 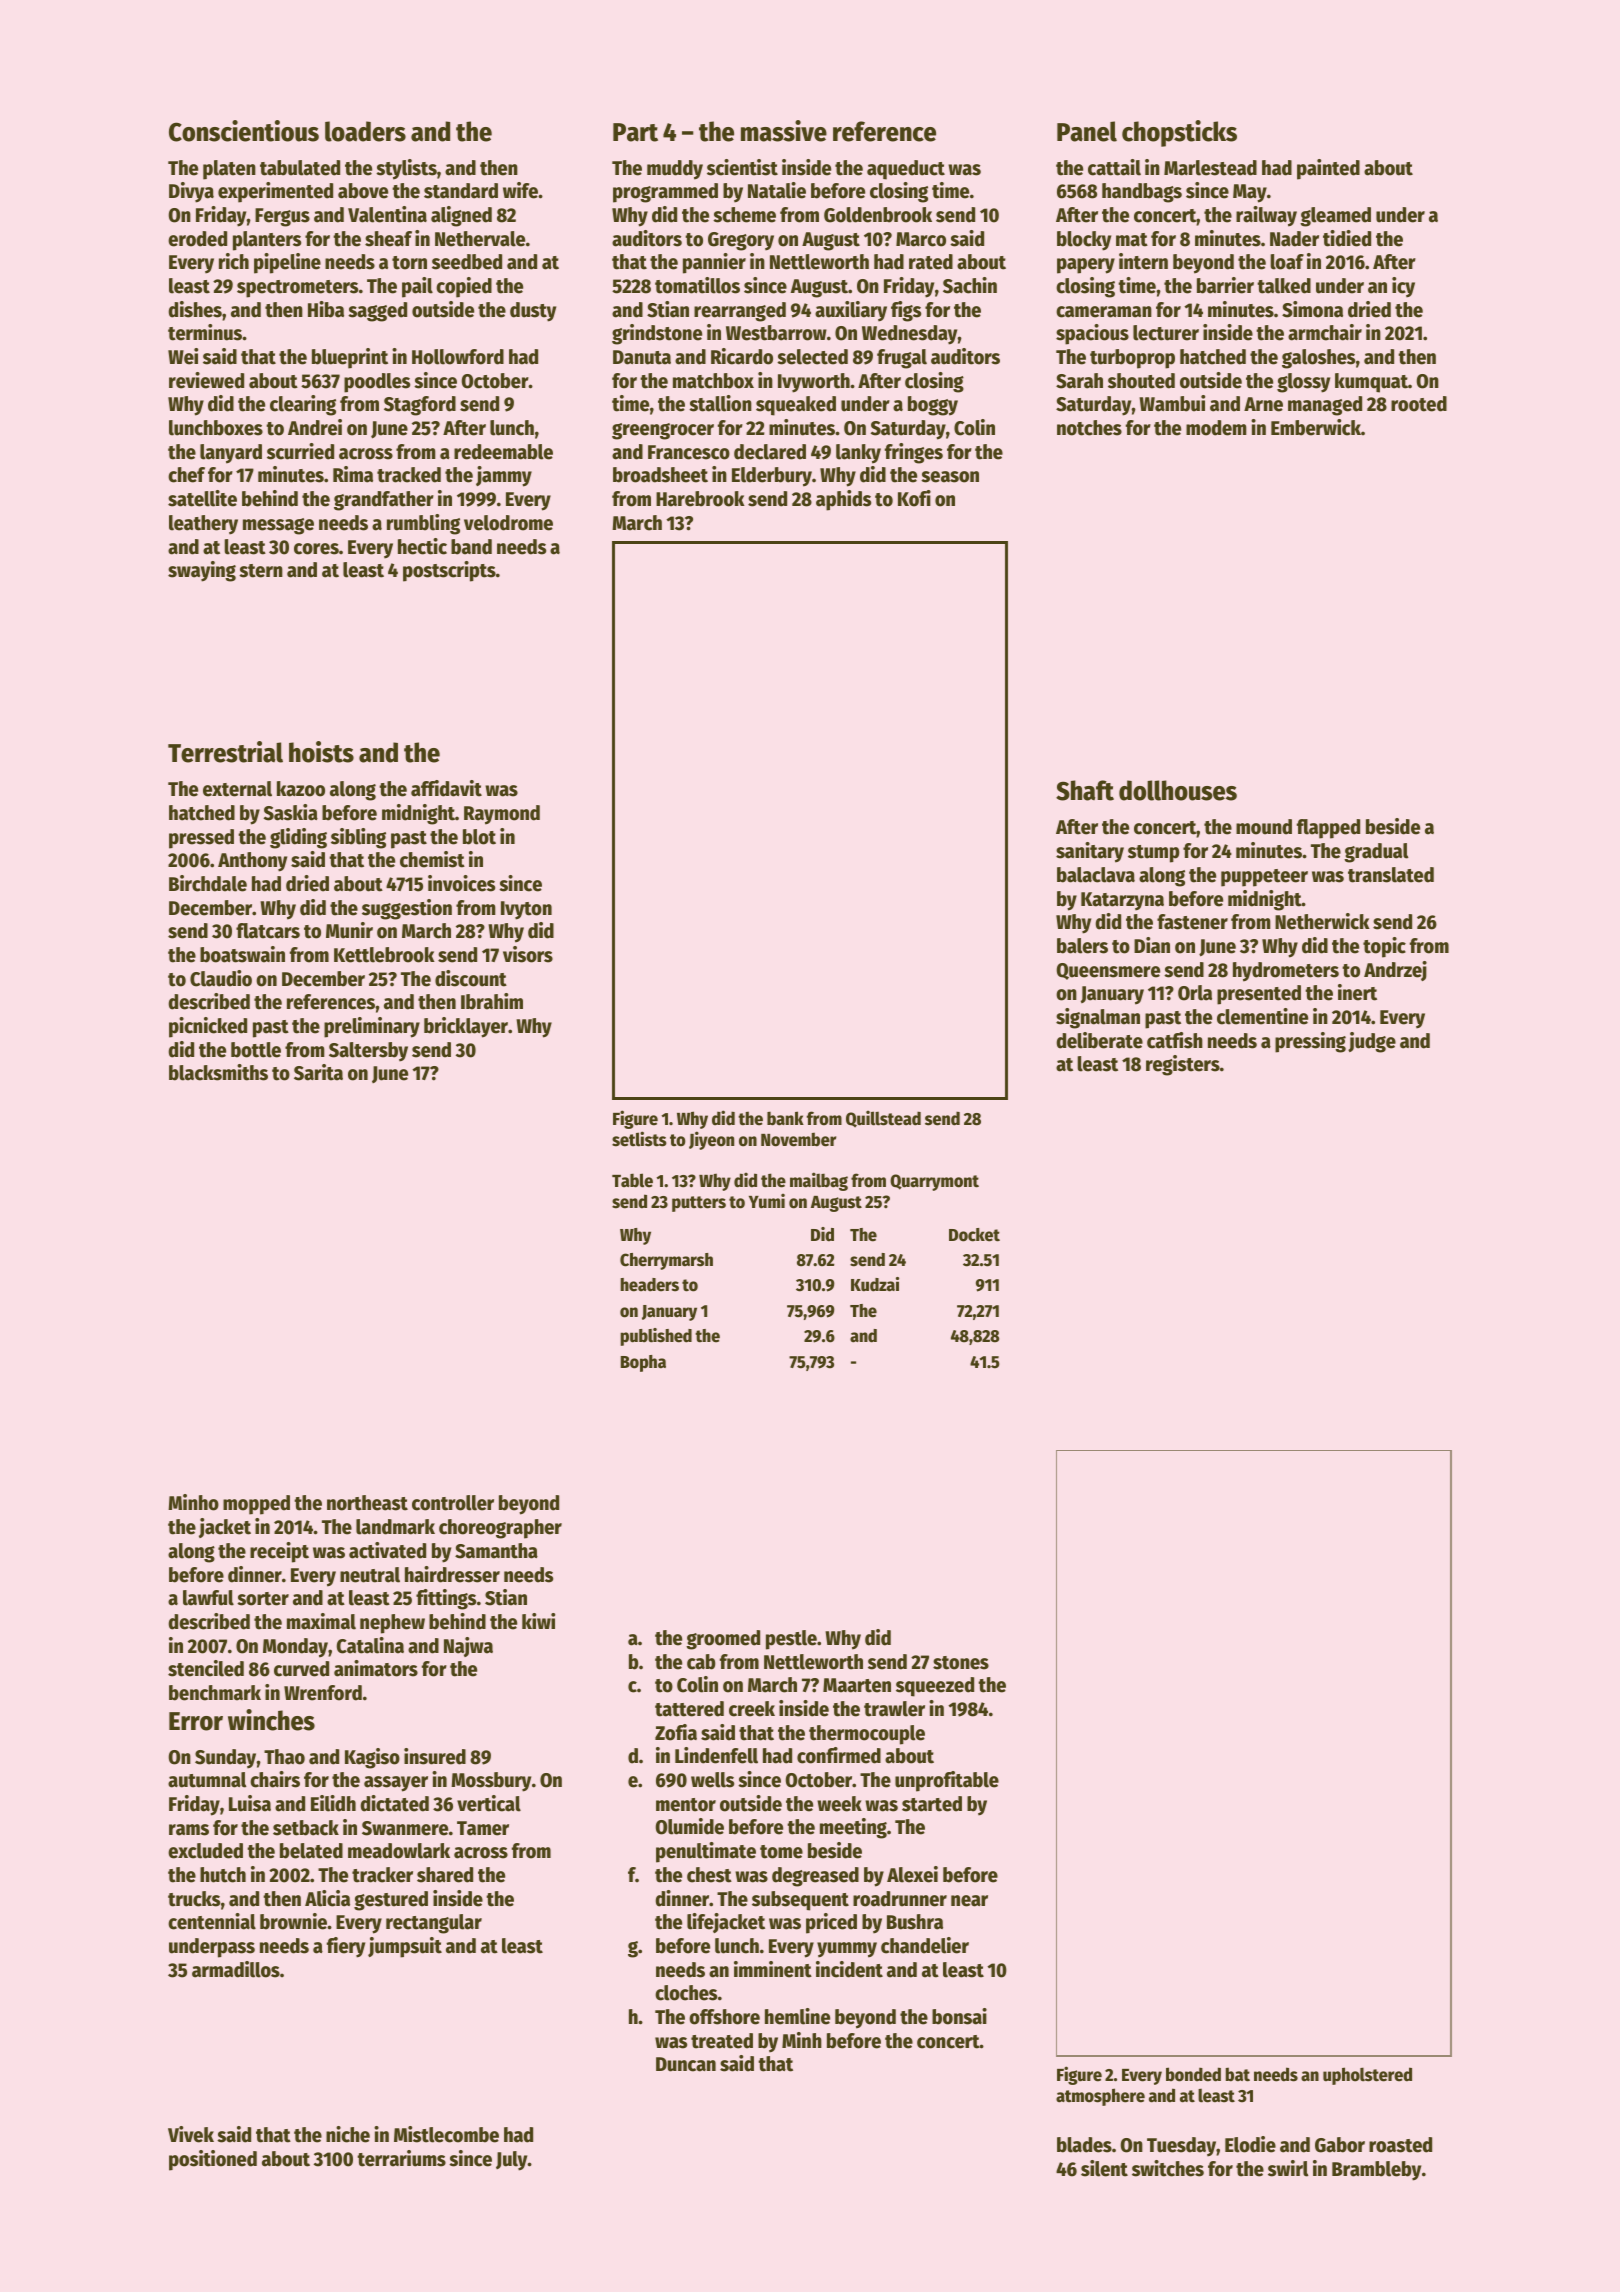 I want to click on chopsticks, so click(x=1179, y=133).
